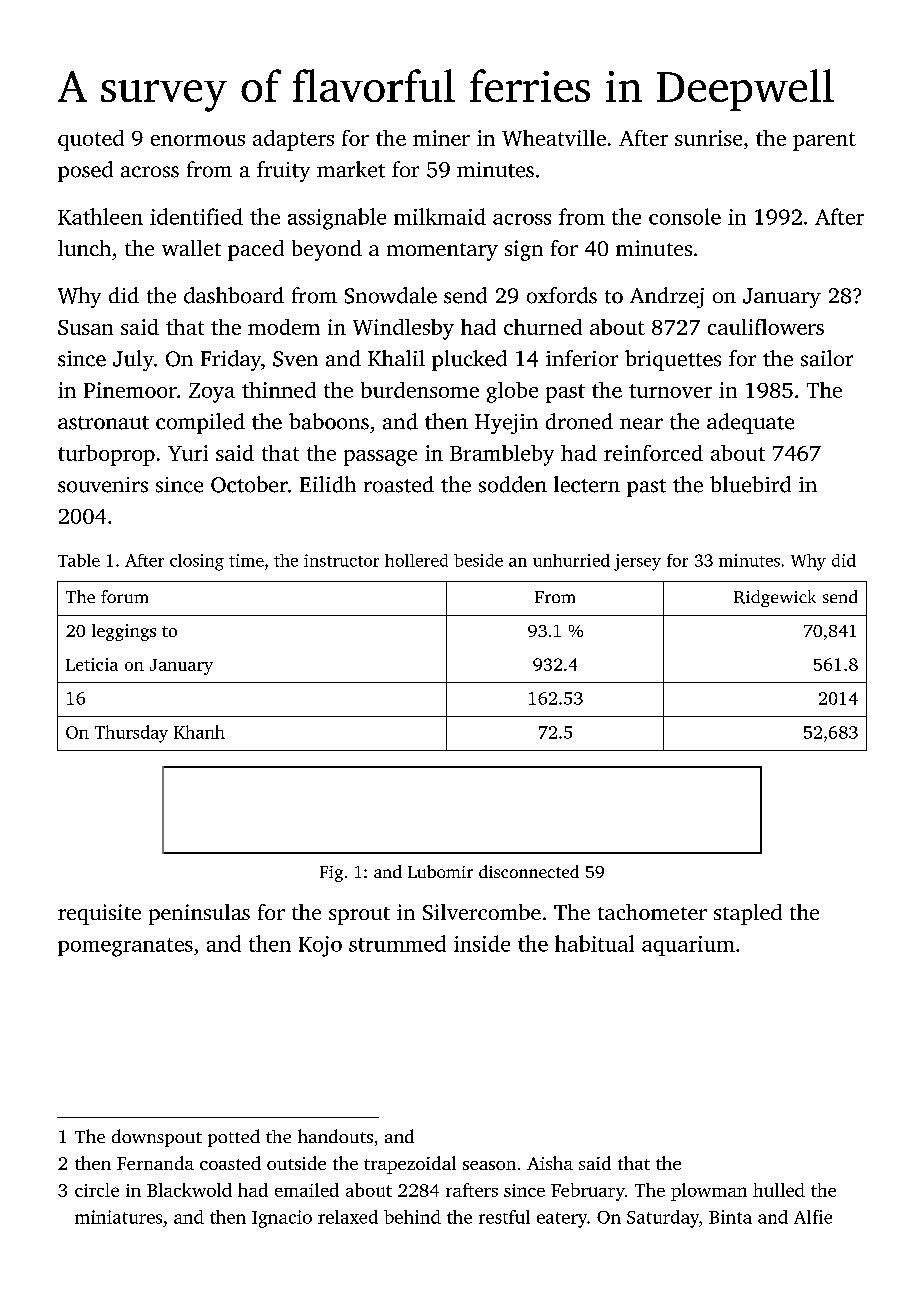 The image size is (924, 1311). Describe the element at coordinates (775, 598) in the document. I see `Ridgewick` at that location.
